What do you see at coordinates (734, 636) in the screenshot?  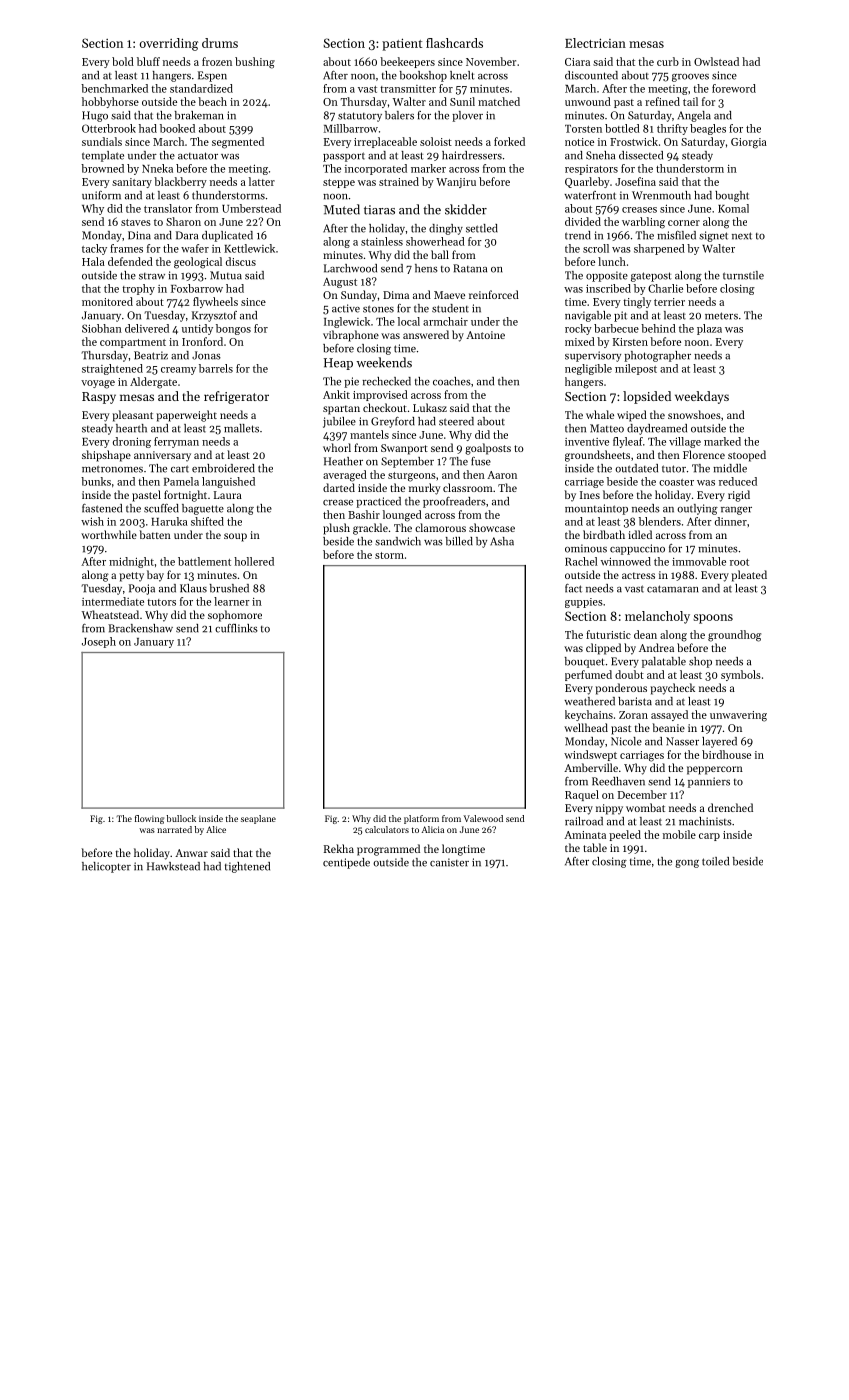 I see `groundhog` at bounding box center [734, 636].
